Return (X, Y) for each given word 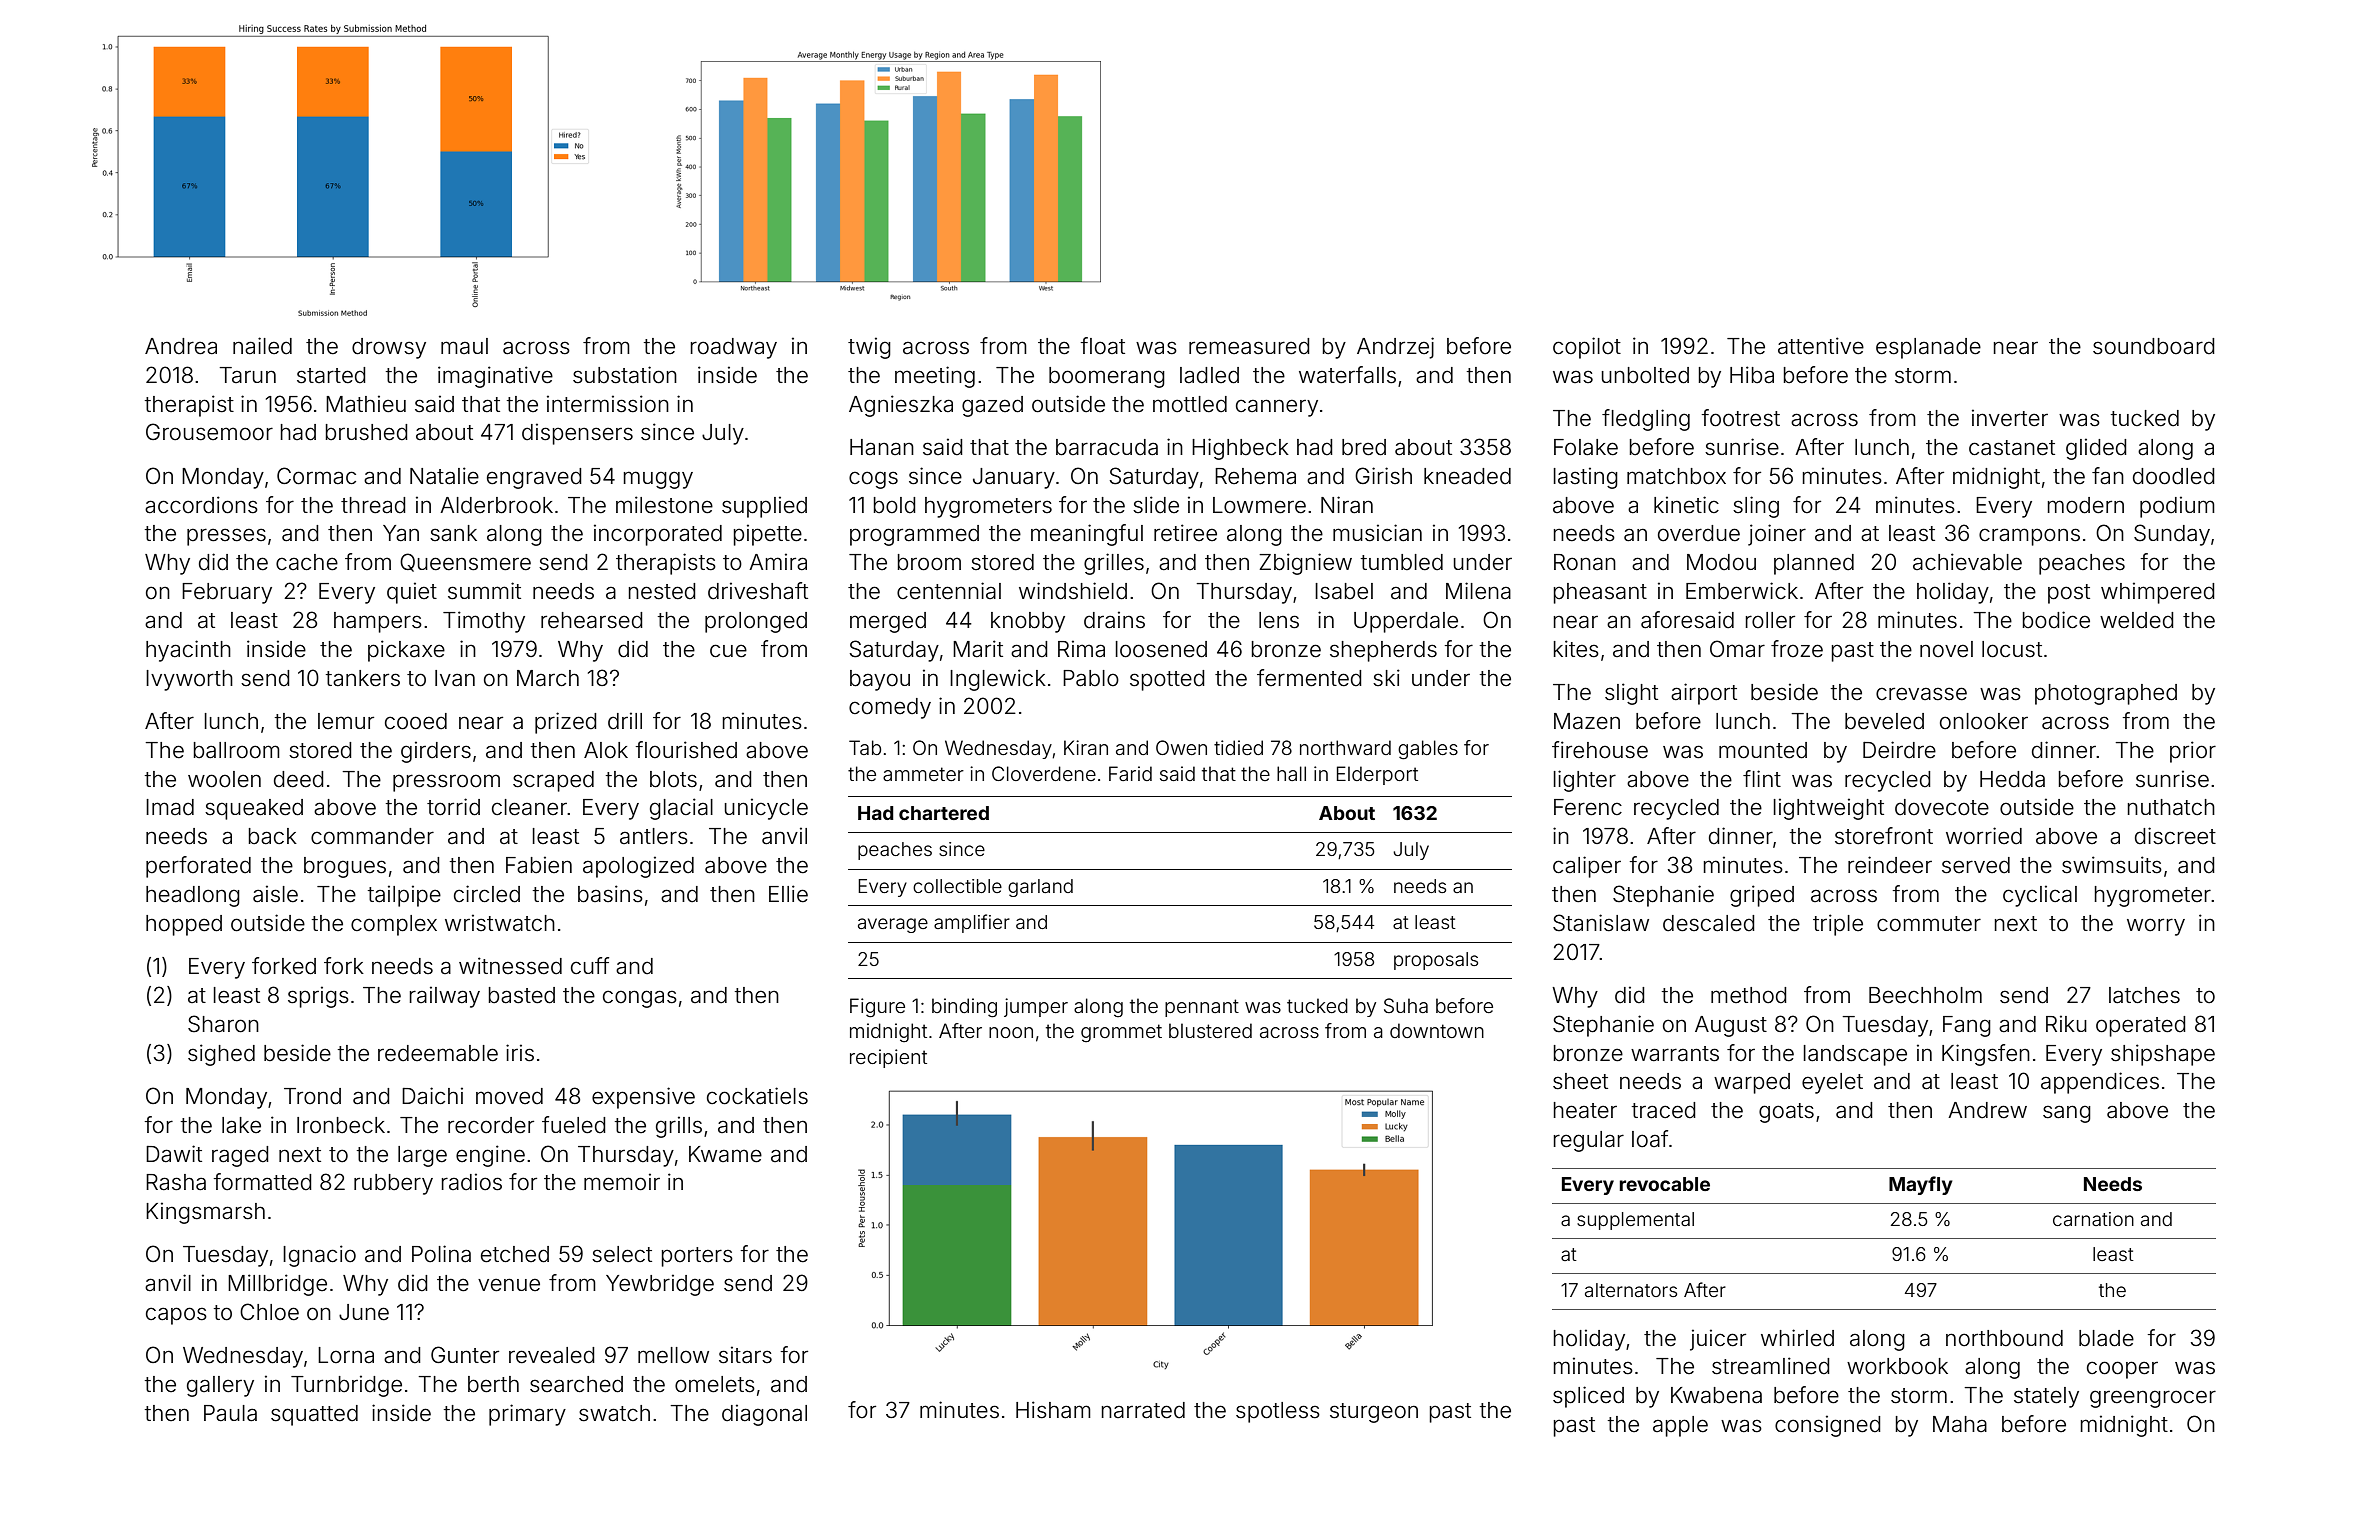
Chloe (269, 1312)
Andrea (181, 346)
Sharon (223, 1024)
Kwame (725, 1154)
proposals (1436, 961)
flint (1762, 778)
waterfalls (1347, 375)
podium (2177, 507)
